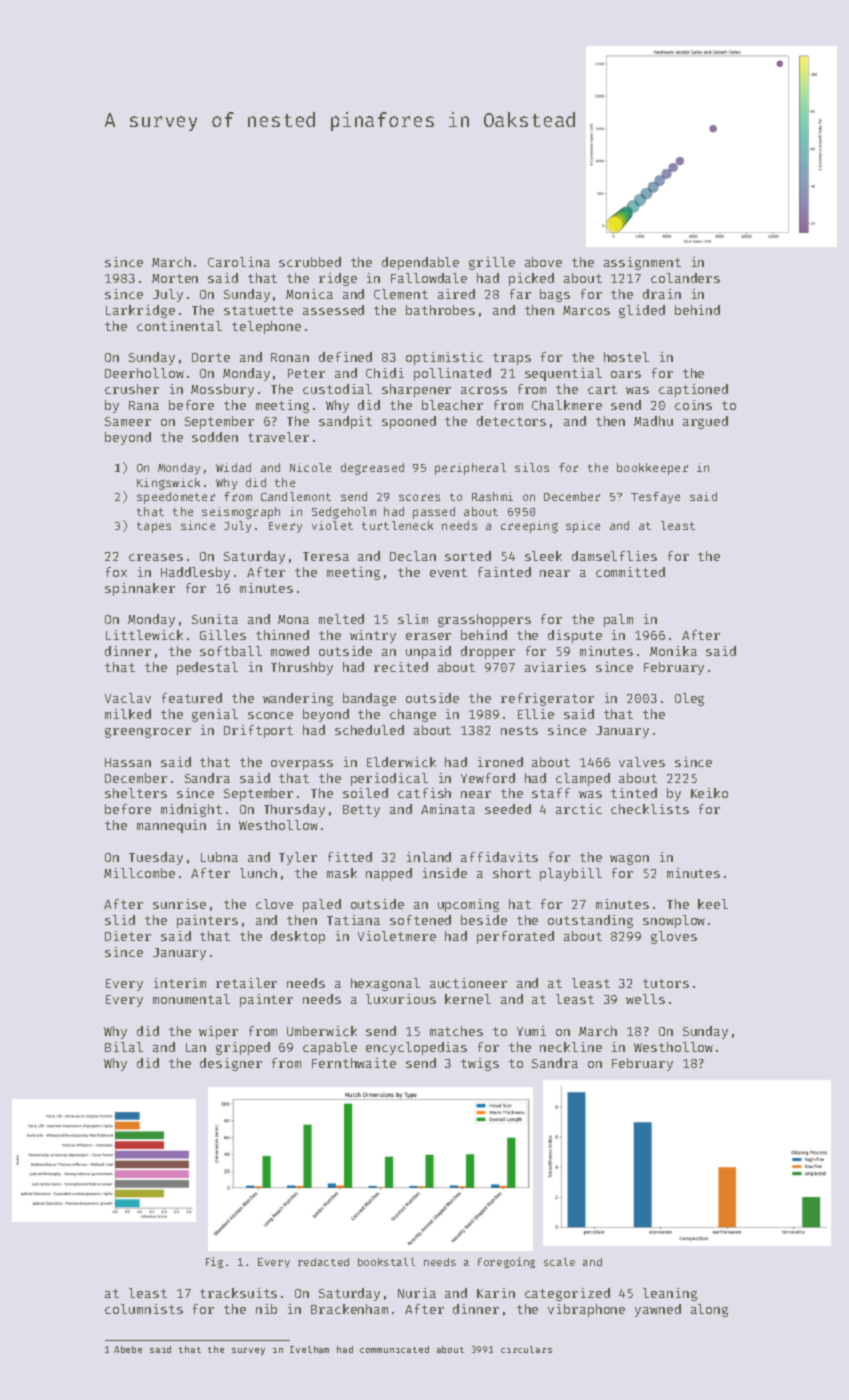  What do you see at coordinates (658, 1310) in the screenshot?
I see `yawned` at bounding box center [658, 1310].
